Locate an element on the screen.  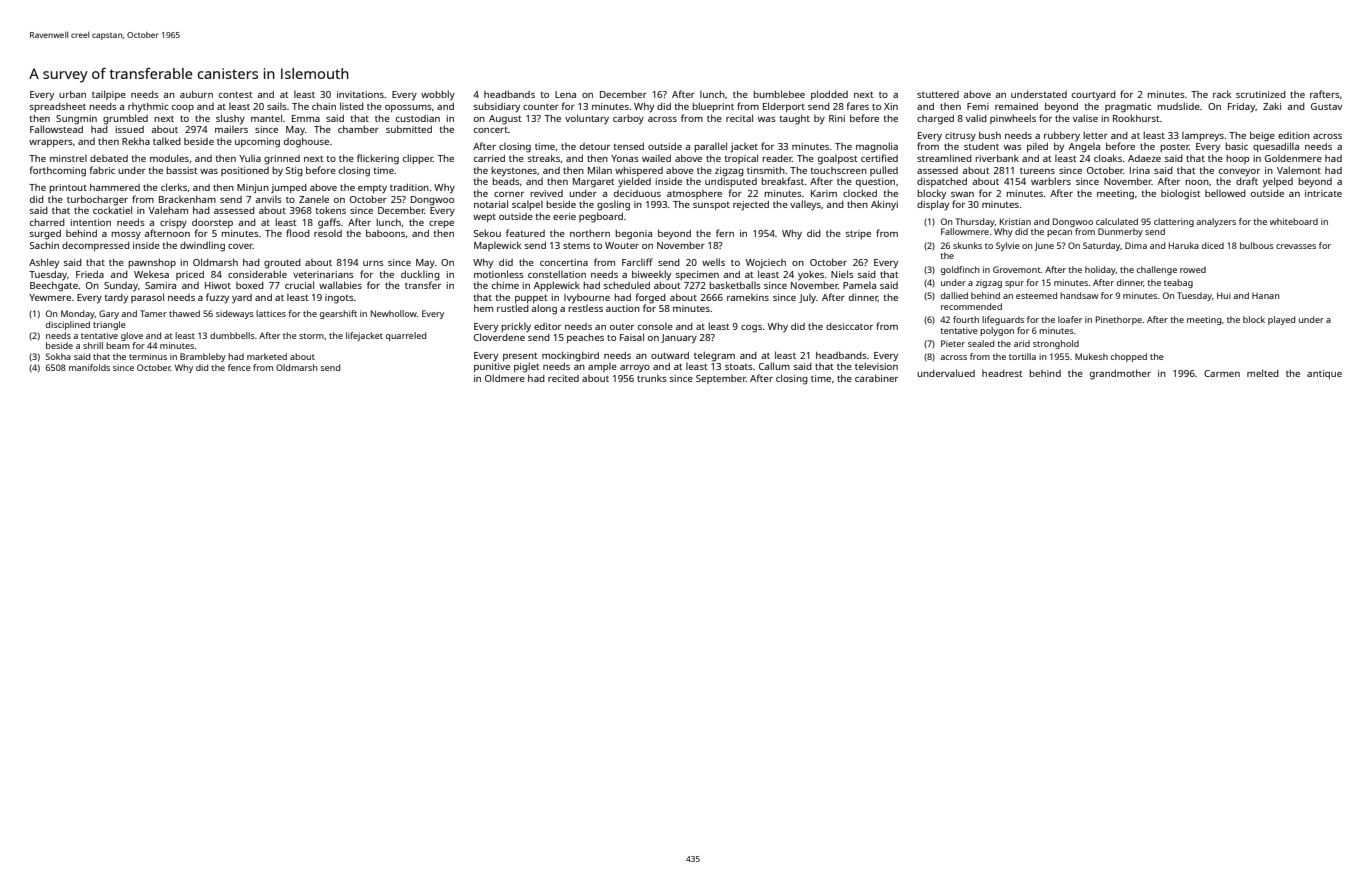
Valeham is located at coordinates (168, 210).
